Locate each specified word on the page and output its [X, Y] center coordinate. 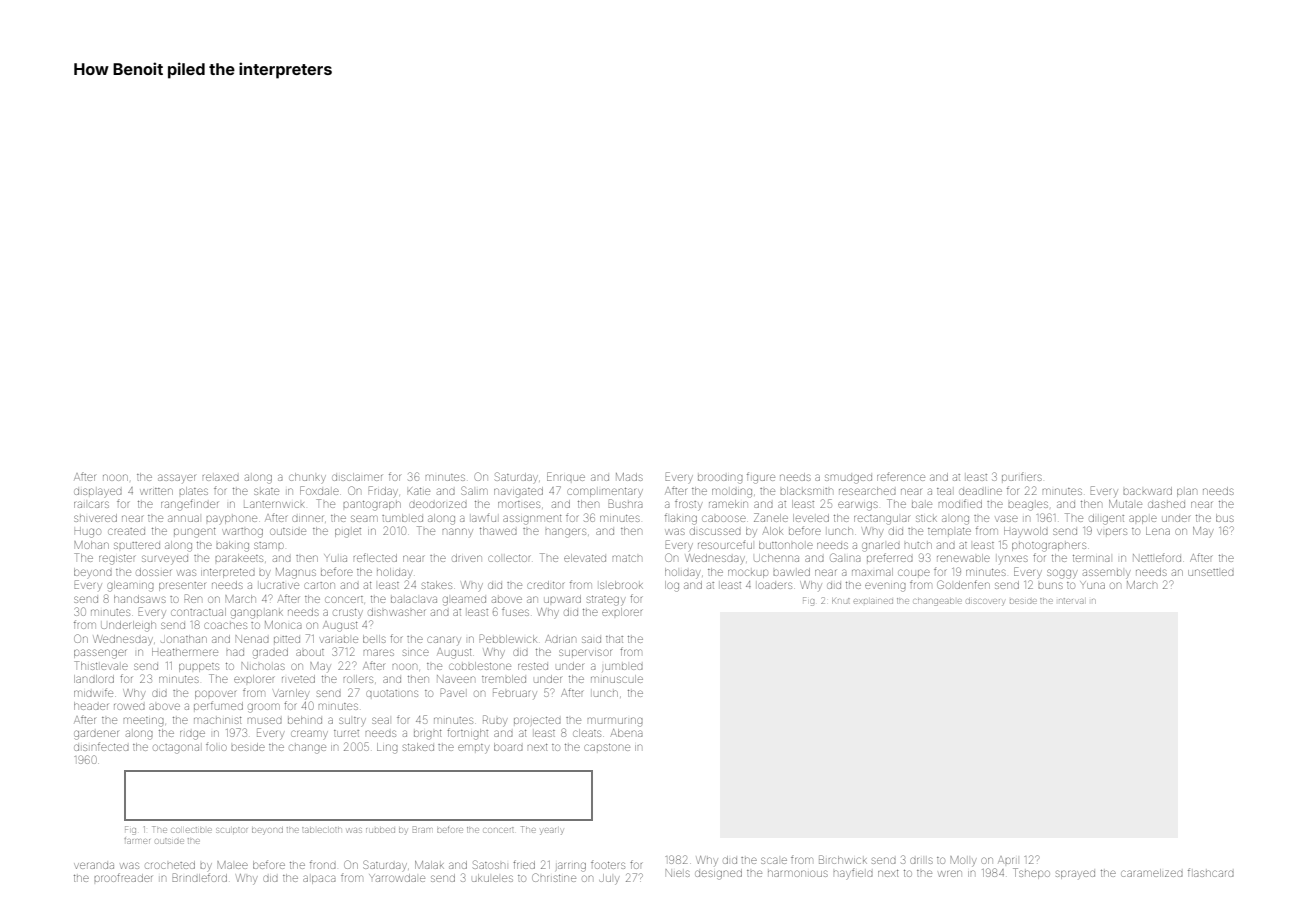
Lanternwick [274, 504]
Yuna [1092, 585]
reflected [375, 557]
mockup [748, 573]
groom [264, 708]
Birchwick [843, 859]
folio [216, 746]
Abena [627, 733]
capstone [607, 747]
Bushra [626, 503]
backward [1147, 491]
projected [537, 720]
